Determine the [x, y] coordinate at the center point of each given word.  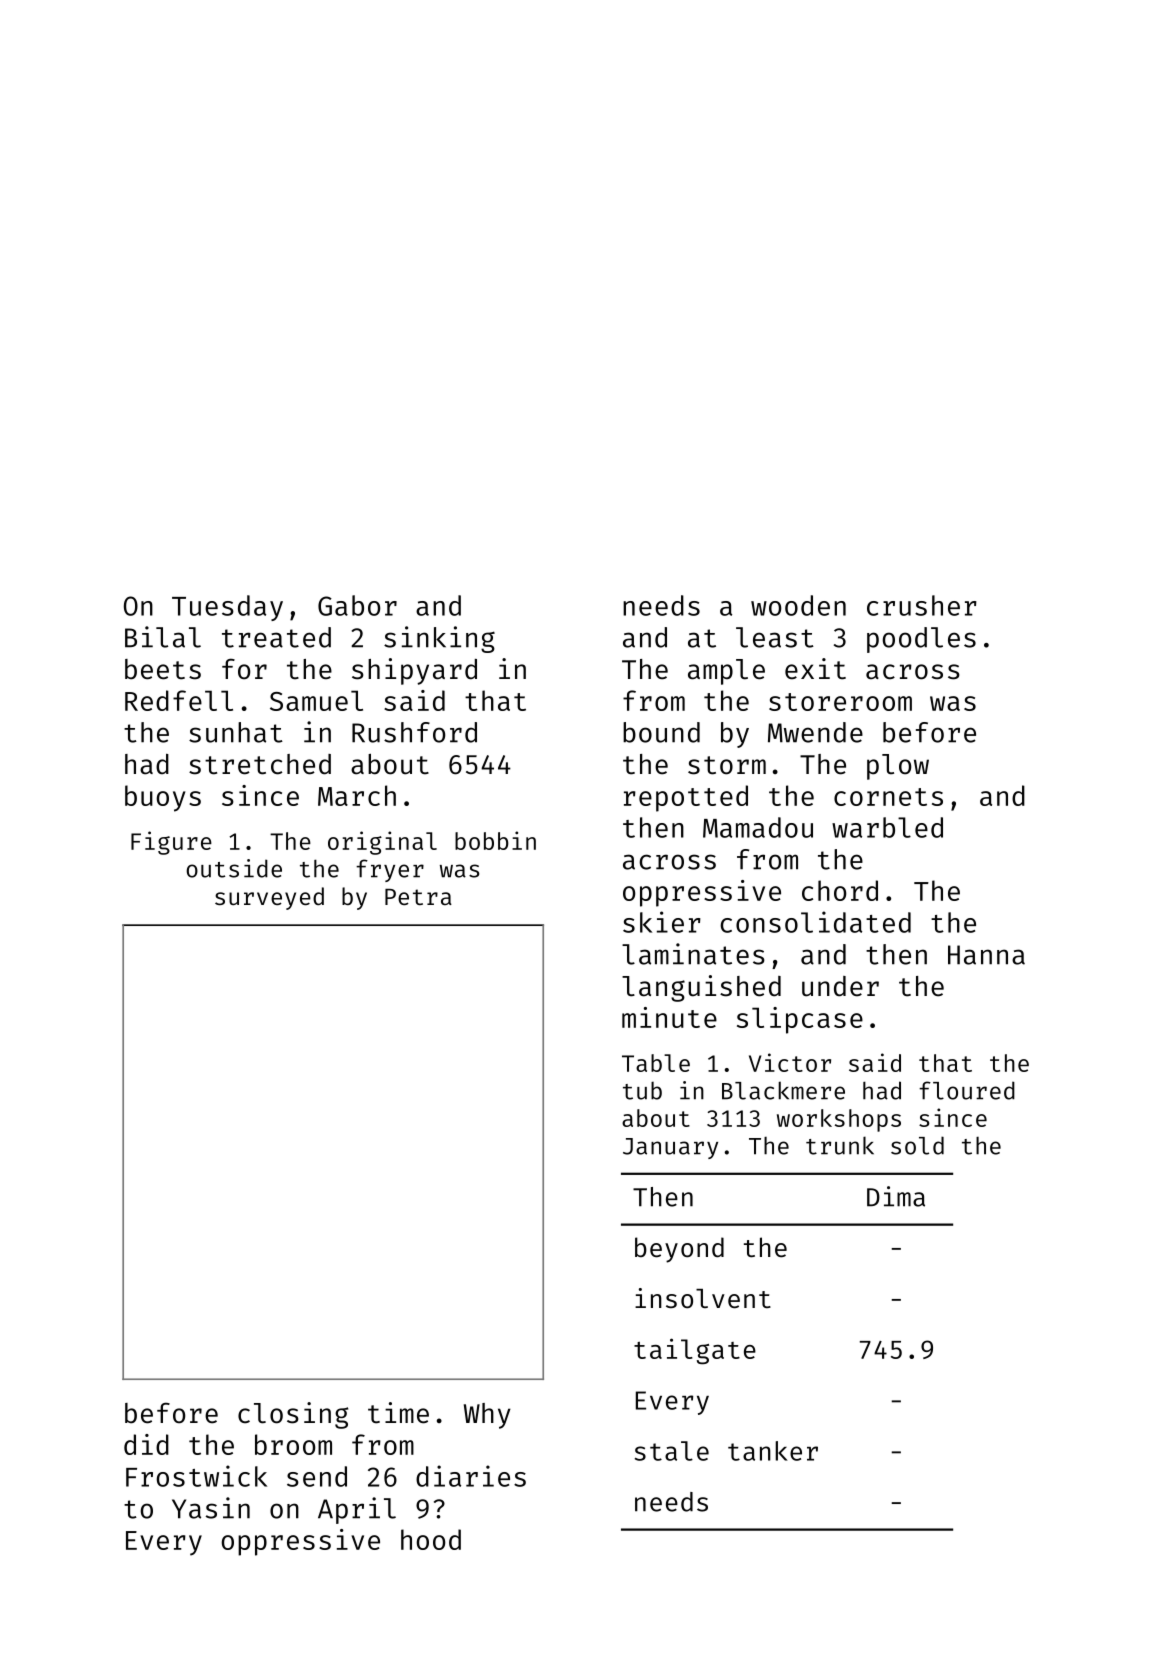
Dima [896, 1196]
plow [898, 767]
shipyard [414, 671]
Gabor [357, 605]
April [357, 1510]
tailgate [695, 1351]
